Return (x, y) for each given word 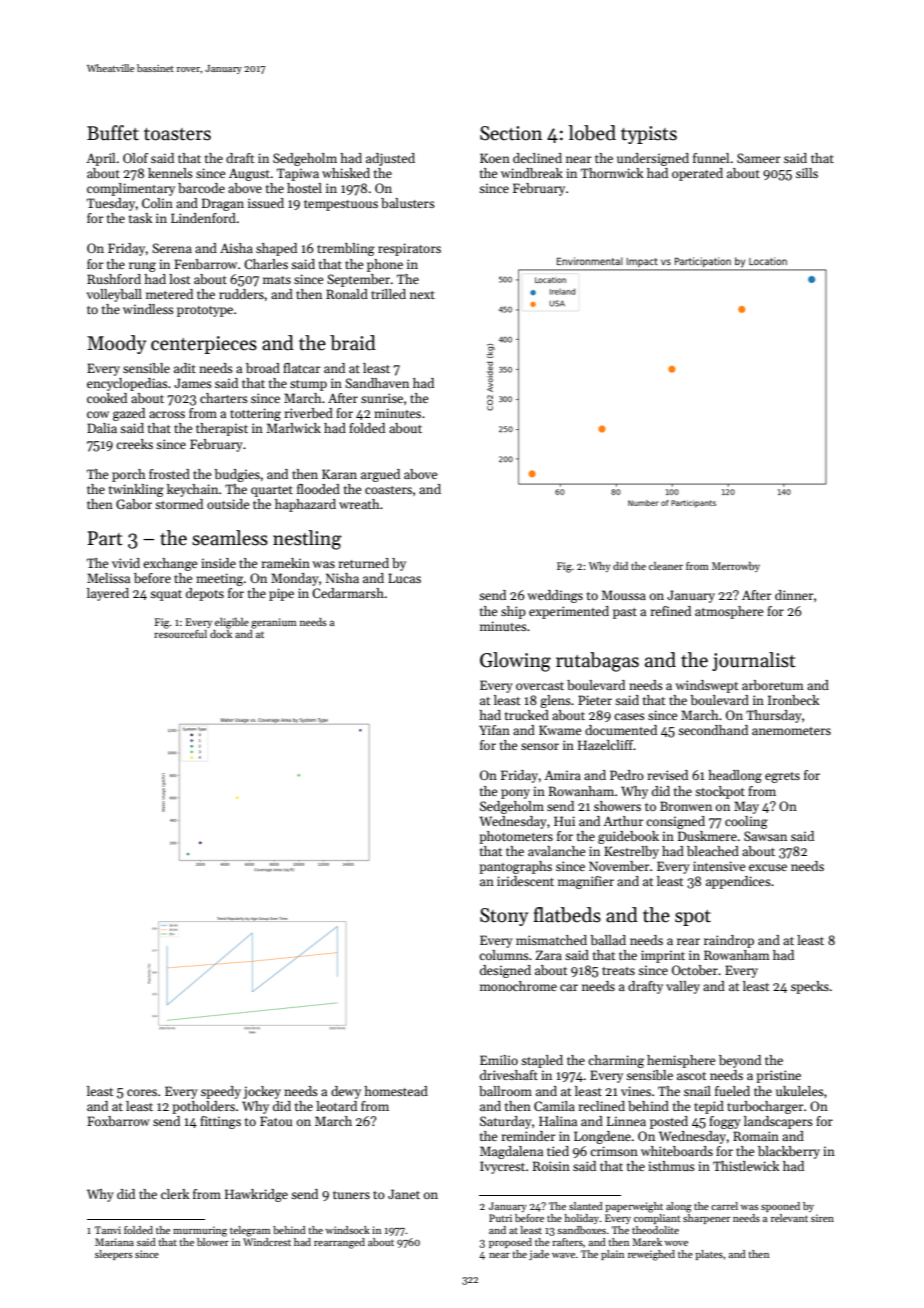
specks (810, 987)
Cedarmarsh (348, 593)
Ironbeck (793, 700)
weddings (555, 596)
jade (539, 1255)
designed (505, 971)
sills (807, 173)
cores (142, 1092)
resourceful (180, 634)
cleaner (666, 566)
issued (266, 203)
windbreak (532, 173)
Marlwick (293, 428)
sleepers (113, 1255)
